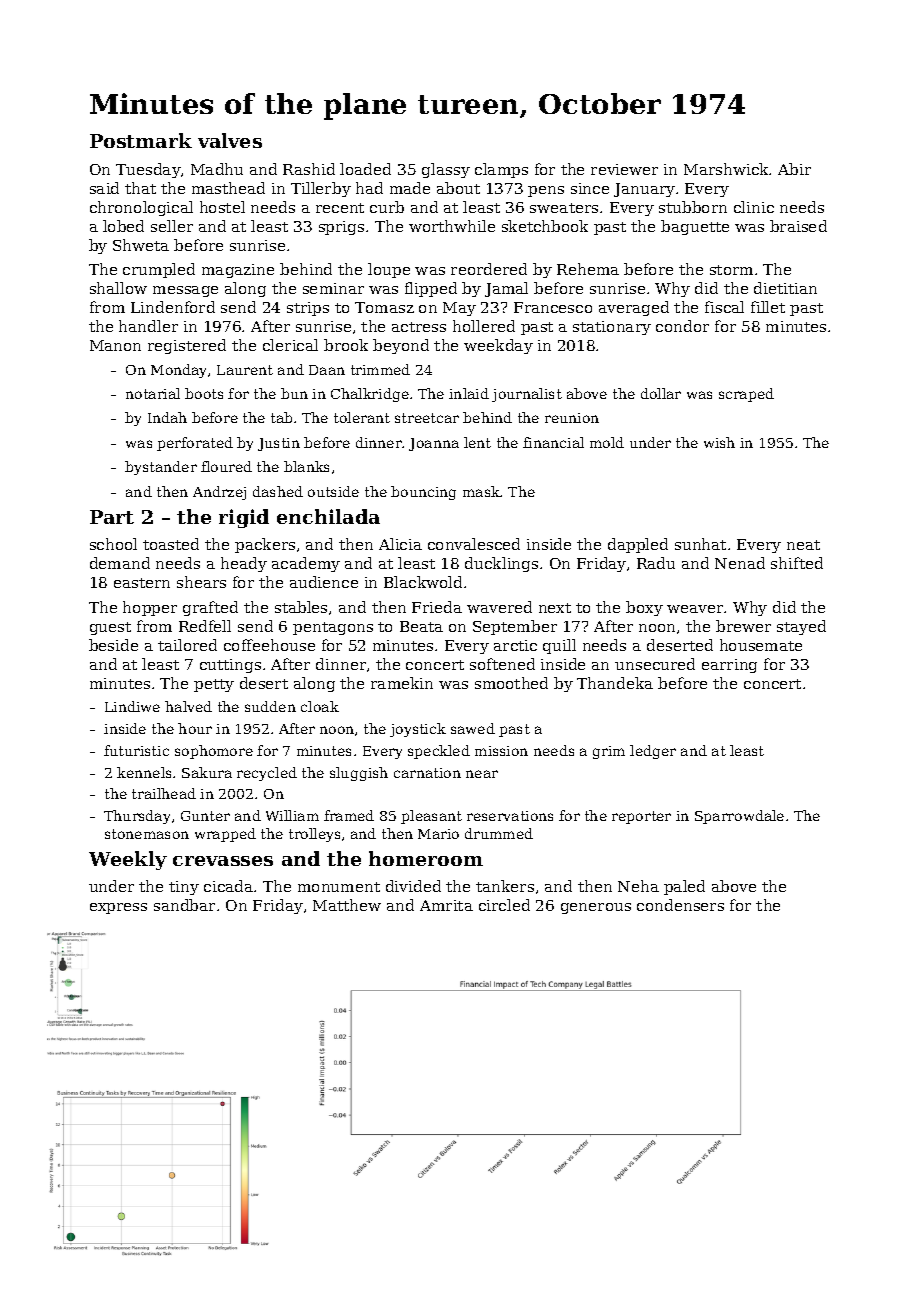  Describe the element at coordinates (161, 468) in the page. I see `bystander` at that location.
